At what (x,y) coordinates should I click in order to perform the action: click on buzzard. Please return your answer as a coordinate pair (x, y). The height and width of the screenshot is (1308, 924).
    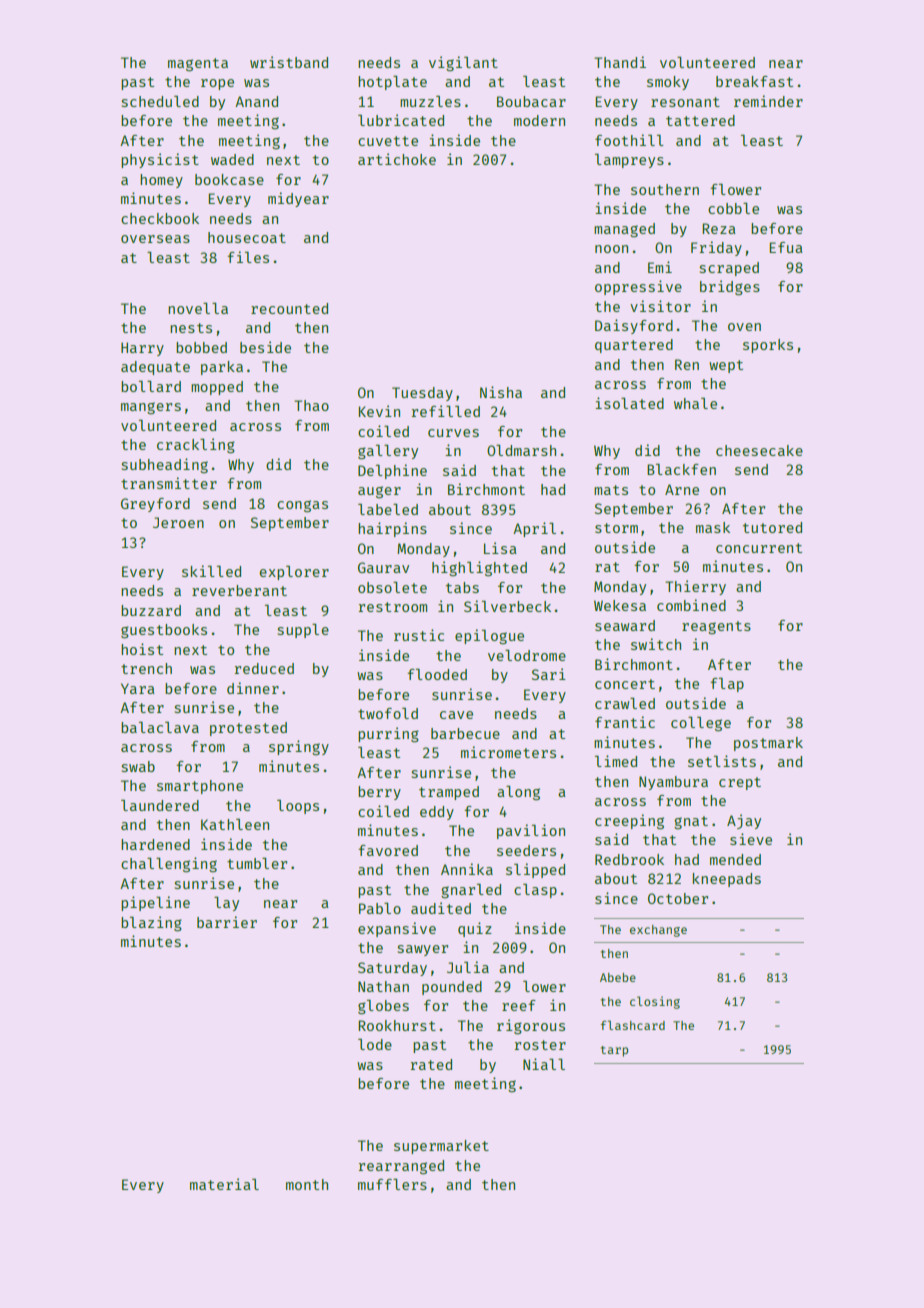
    Looking at the image, I should click on (151, 610).
